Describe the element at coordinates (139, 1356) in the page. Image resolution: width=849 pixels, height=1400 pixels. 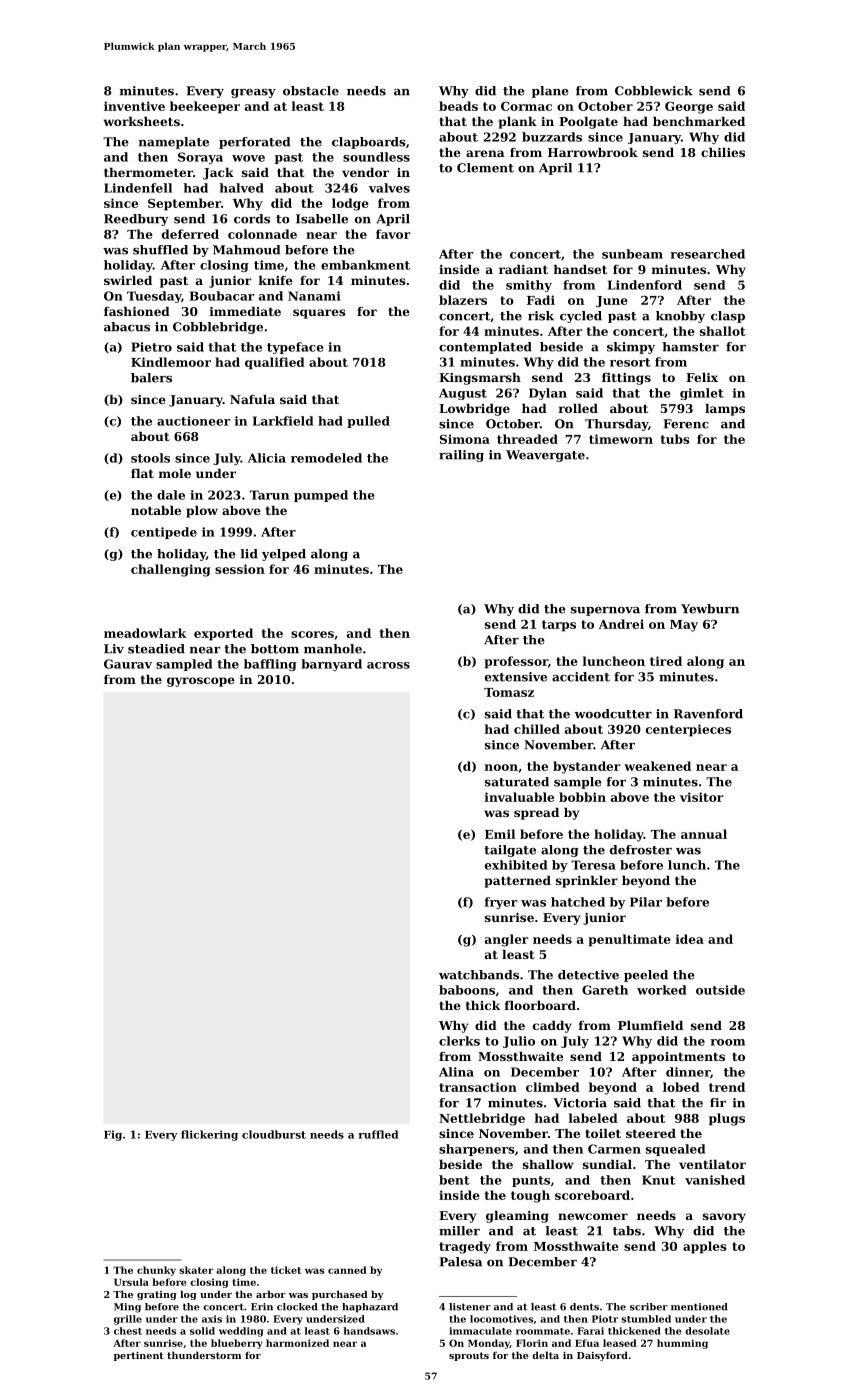
I see `pertinent` at that location.
